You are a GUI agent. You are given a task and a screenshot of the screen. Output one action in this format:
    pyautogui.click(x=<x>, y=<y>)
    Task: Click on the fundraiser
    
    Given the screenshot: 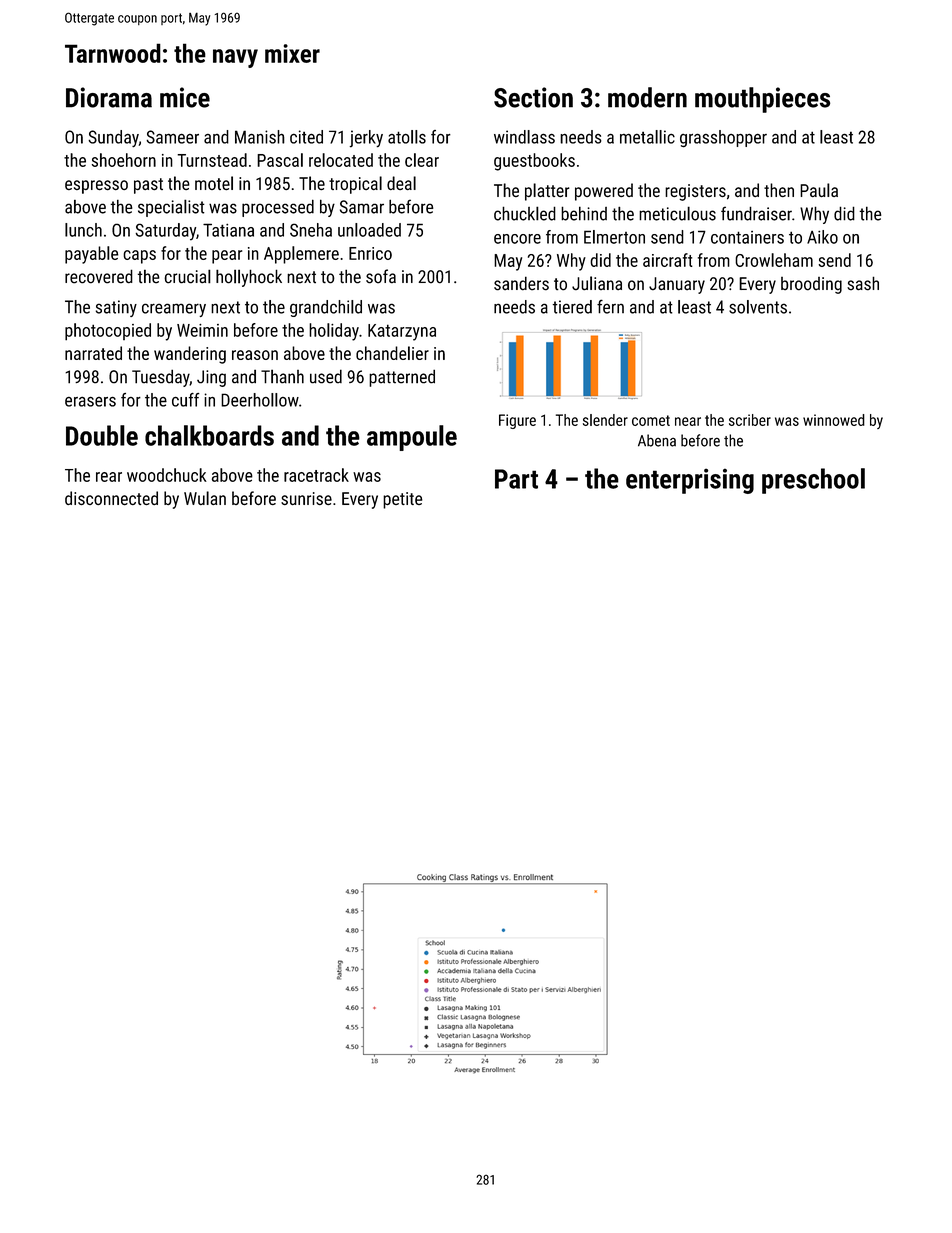 What is the action you would take?
    pyautogui.click(x=756, y=213)
